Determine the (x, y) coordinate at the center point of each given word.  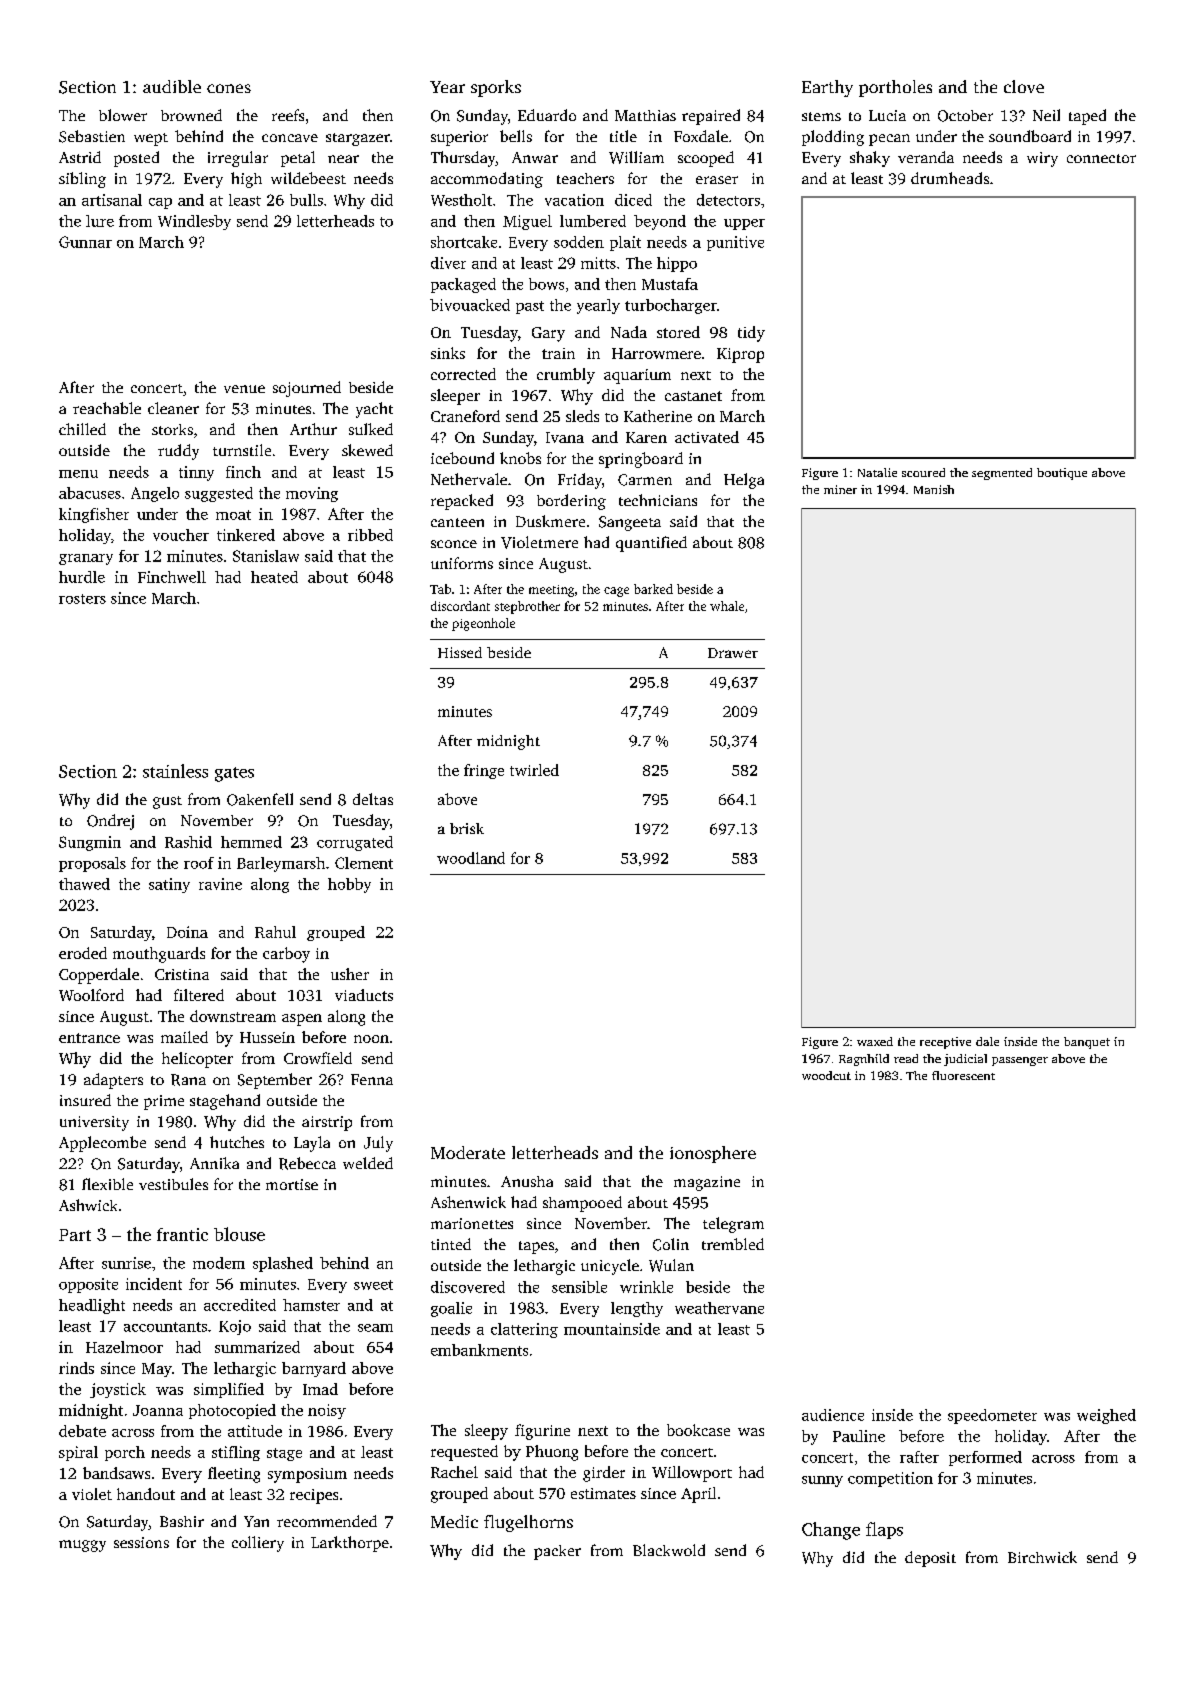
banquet (1087, 1043)
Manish (934, 489)
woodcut (826, 1075)
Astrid (80, 157)
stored (678, 332)
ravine (220, 884)
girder (604, 1474)
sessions (141, 1542)
